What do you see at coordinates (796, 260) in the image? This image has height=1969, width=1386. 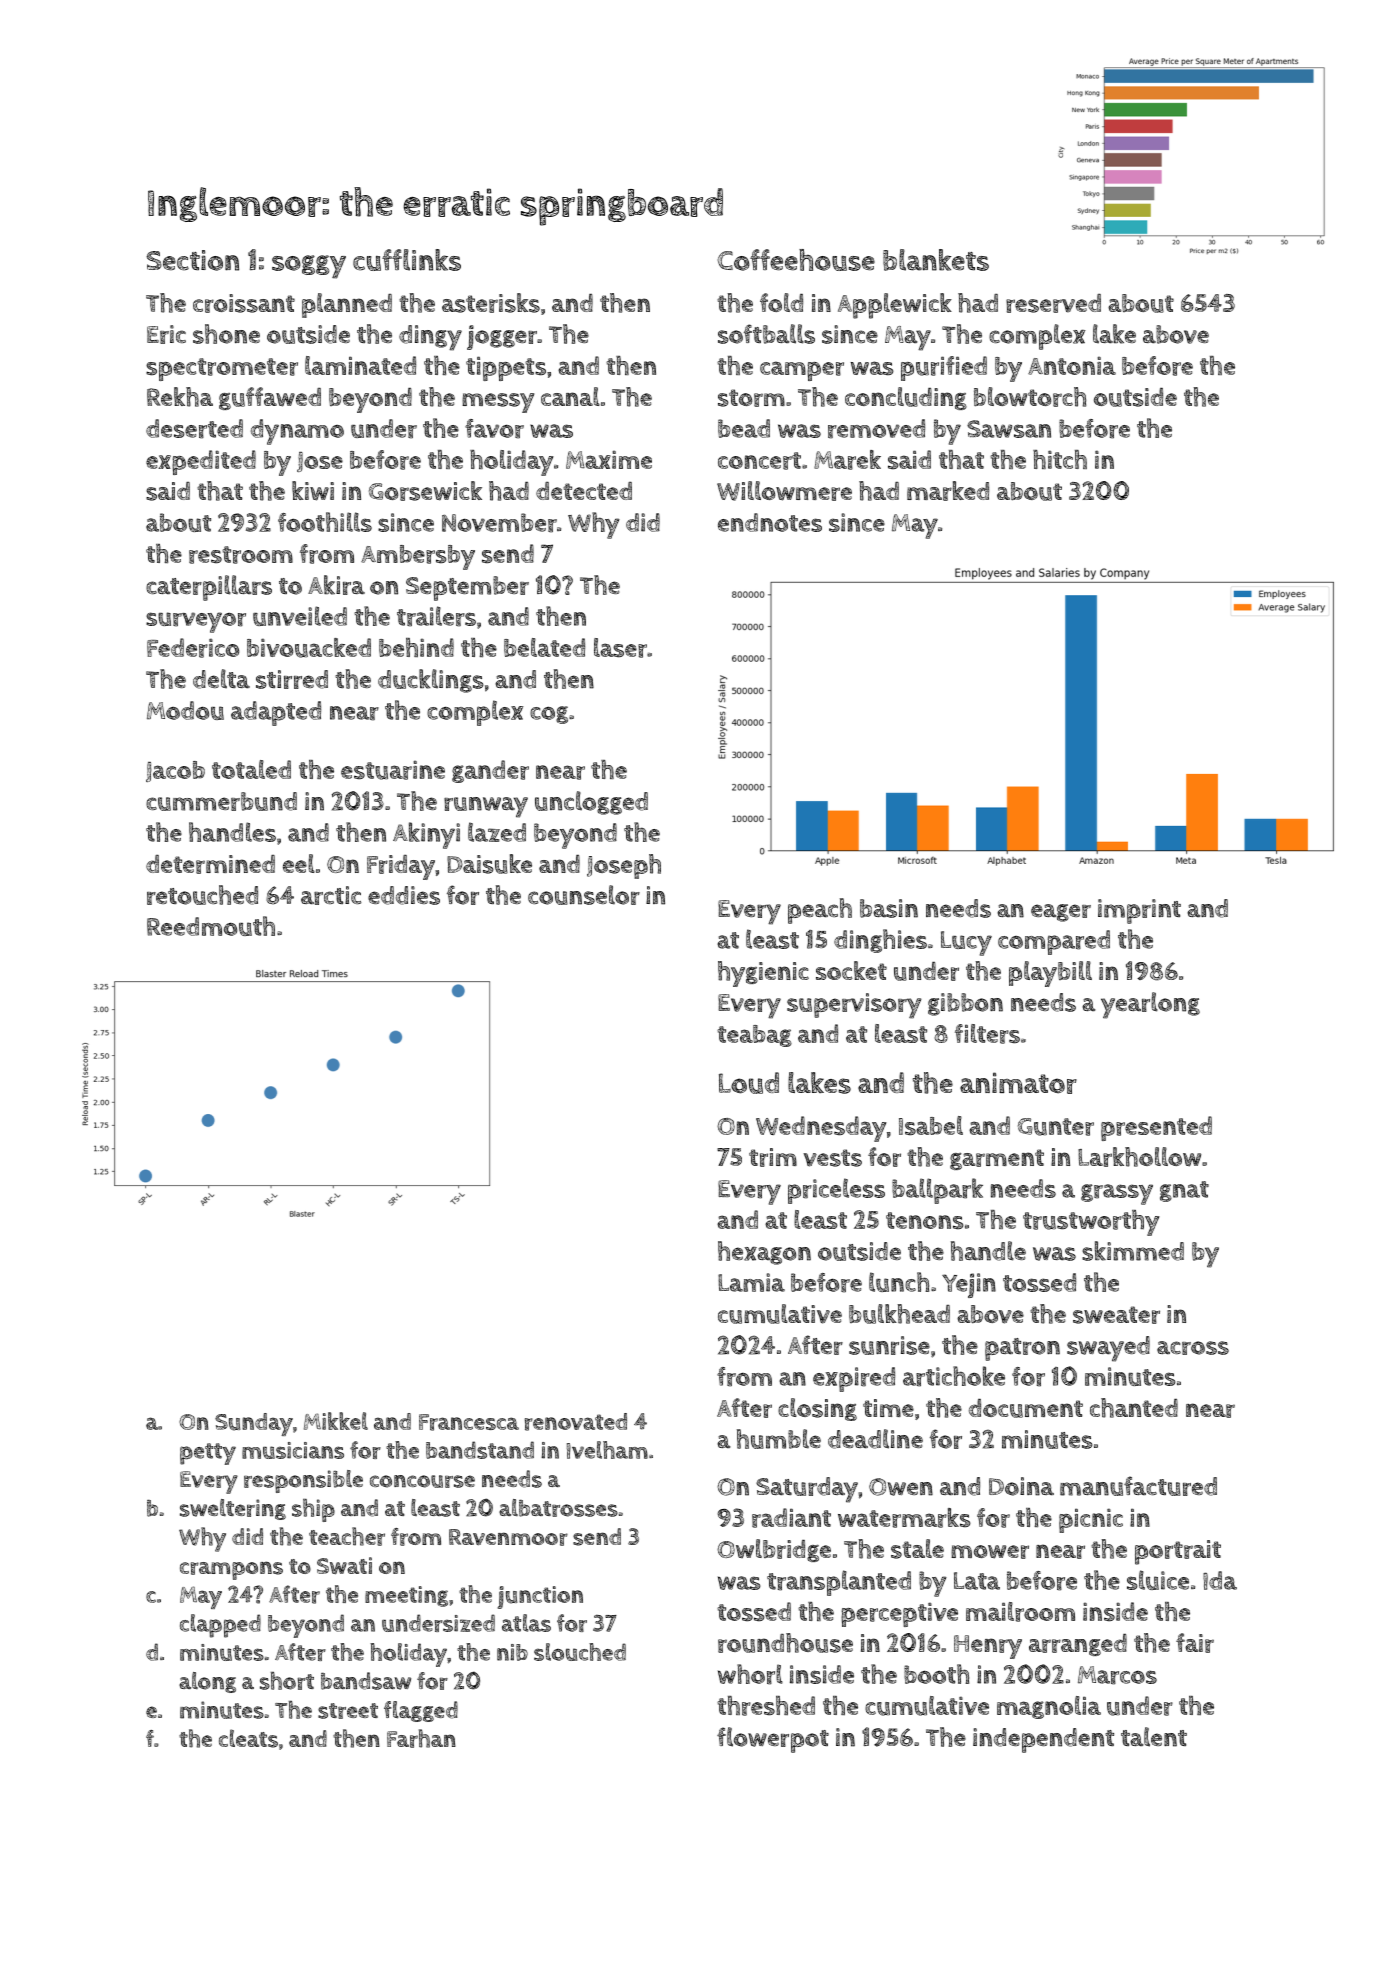 I see `Coffeehouse` at bounding box center [796, 260].
